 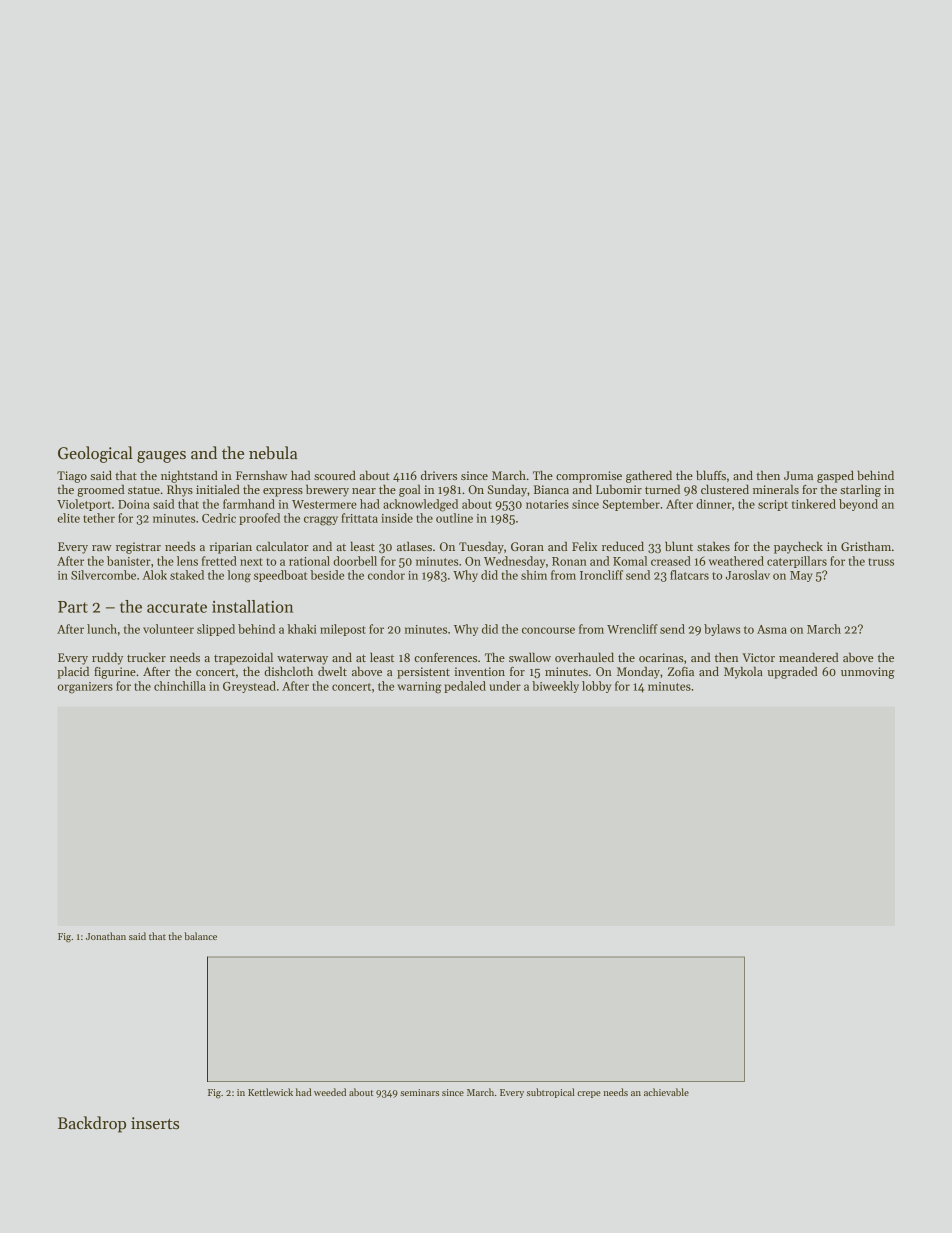 I want to click on Backdrop, so click(x=92, y=1124).
